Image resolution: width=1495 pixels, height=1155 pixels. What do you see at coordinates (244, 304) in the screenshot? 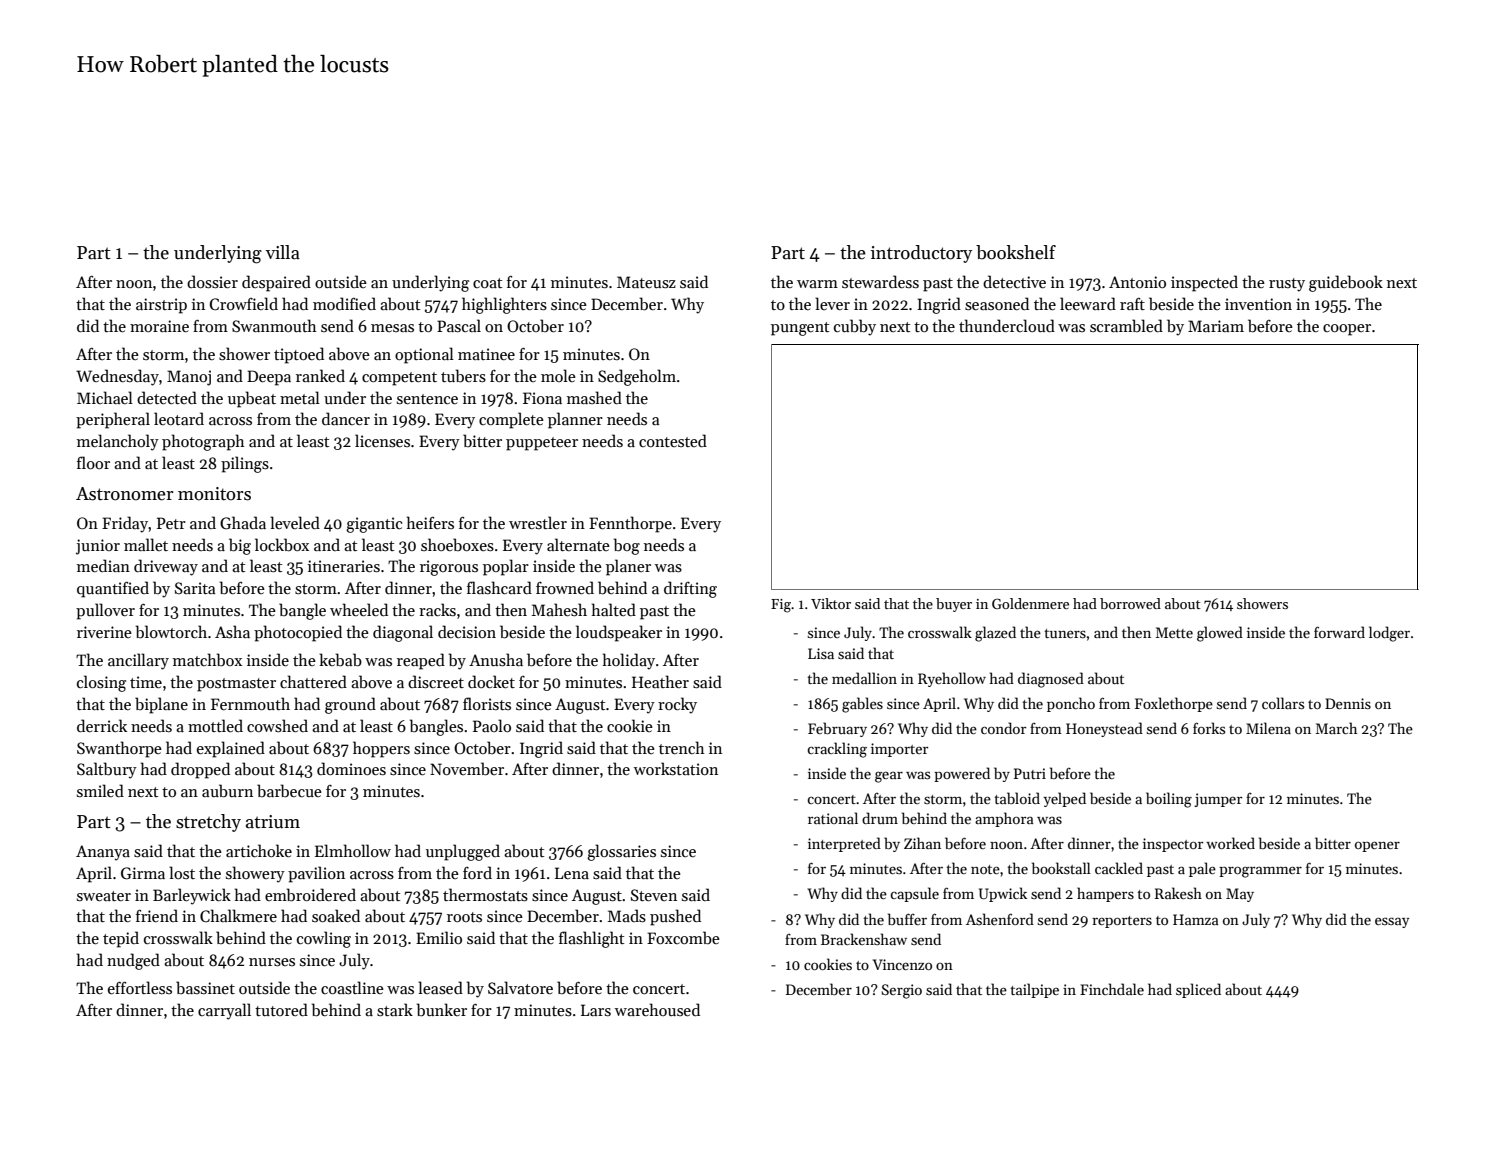
I see `Crowfield` at bounding box center [244, 304].
